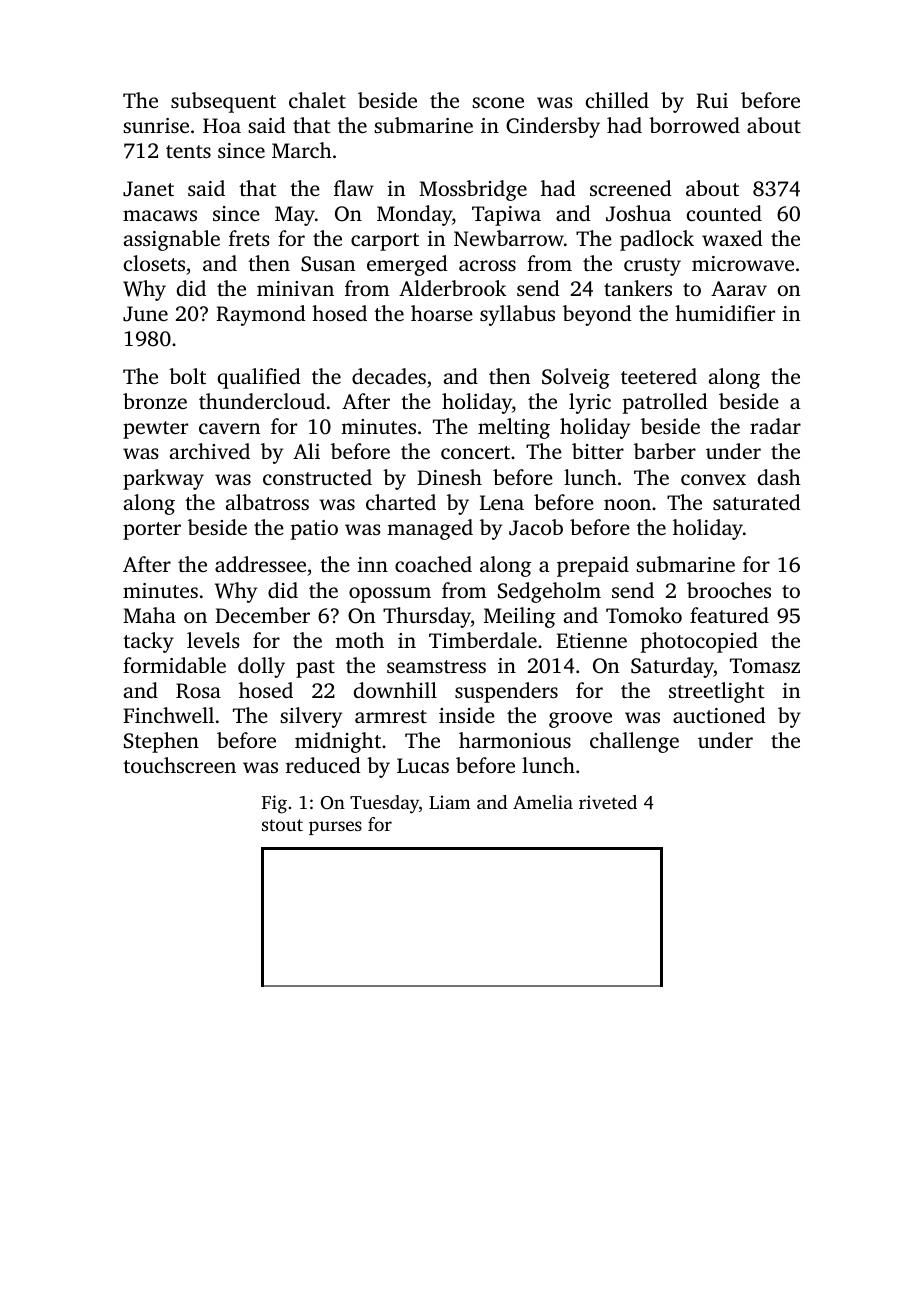 This document has width=924, height=1311. Describe the element at coordinates (261, 315) in the document. I see `Raymond` at that location.
